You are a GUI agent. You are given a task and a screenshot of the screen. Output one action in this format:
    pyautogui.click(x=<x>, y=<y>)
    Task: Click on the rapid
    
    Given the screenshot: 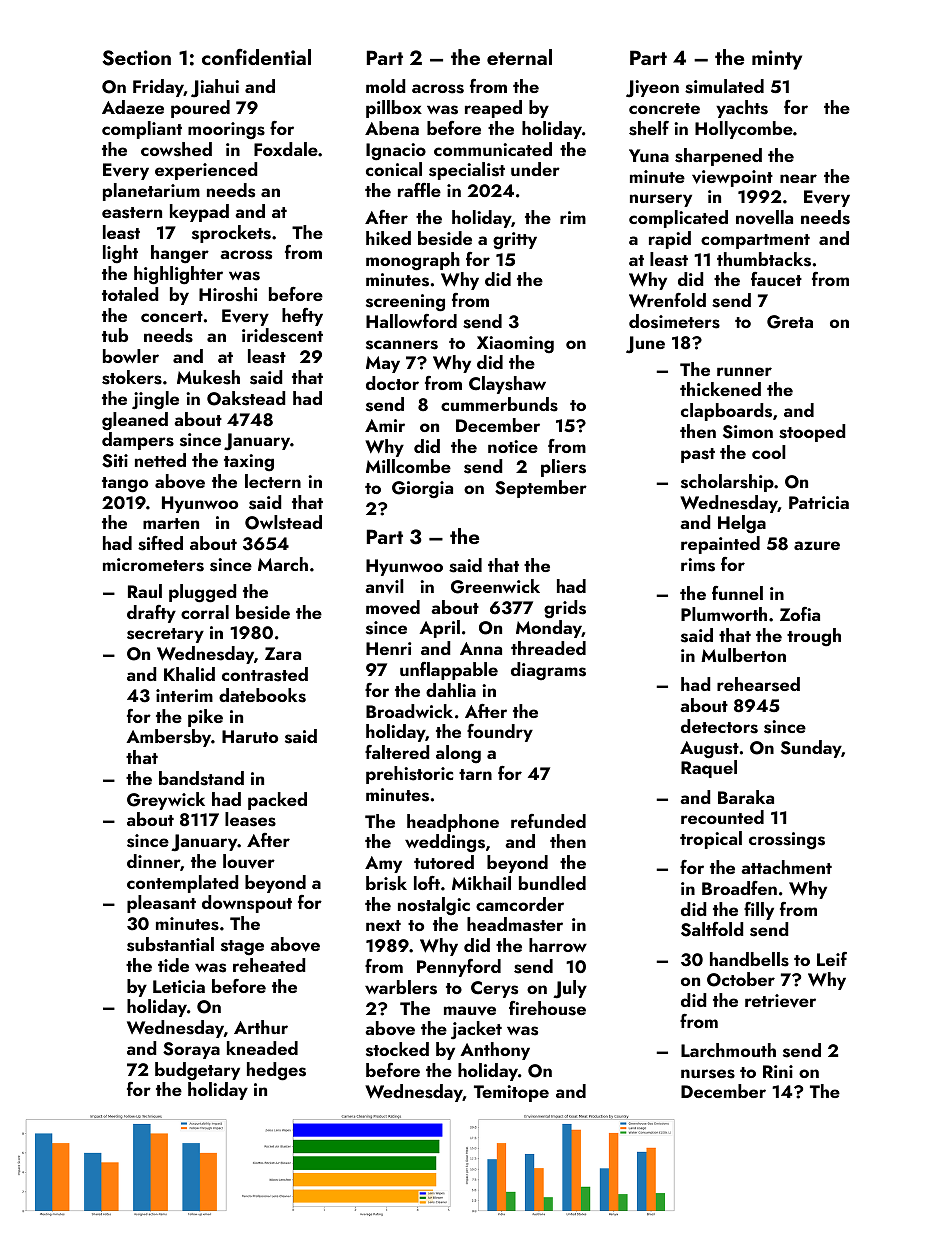 What is the action you would take?
    pyautogui.click(x=670, y=240)
